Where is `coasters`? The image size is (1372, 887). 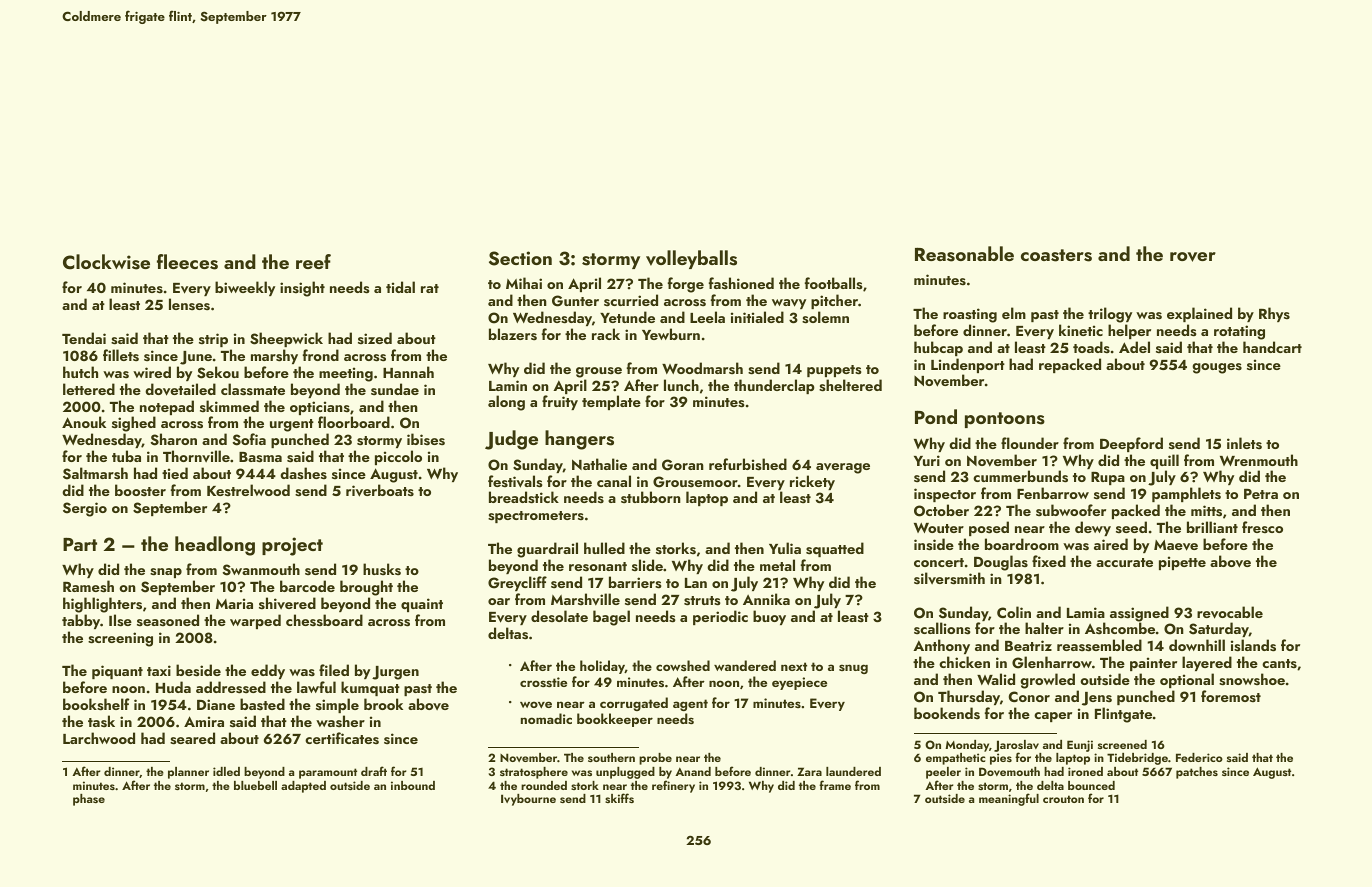 coasters is located at coordinates (1056, 255).
